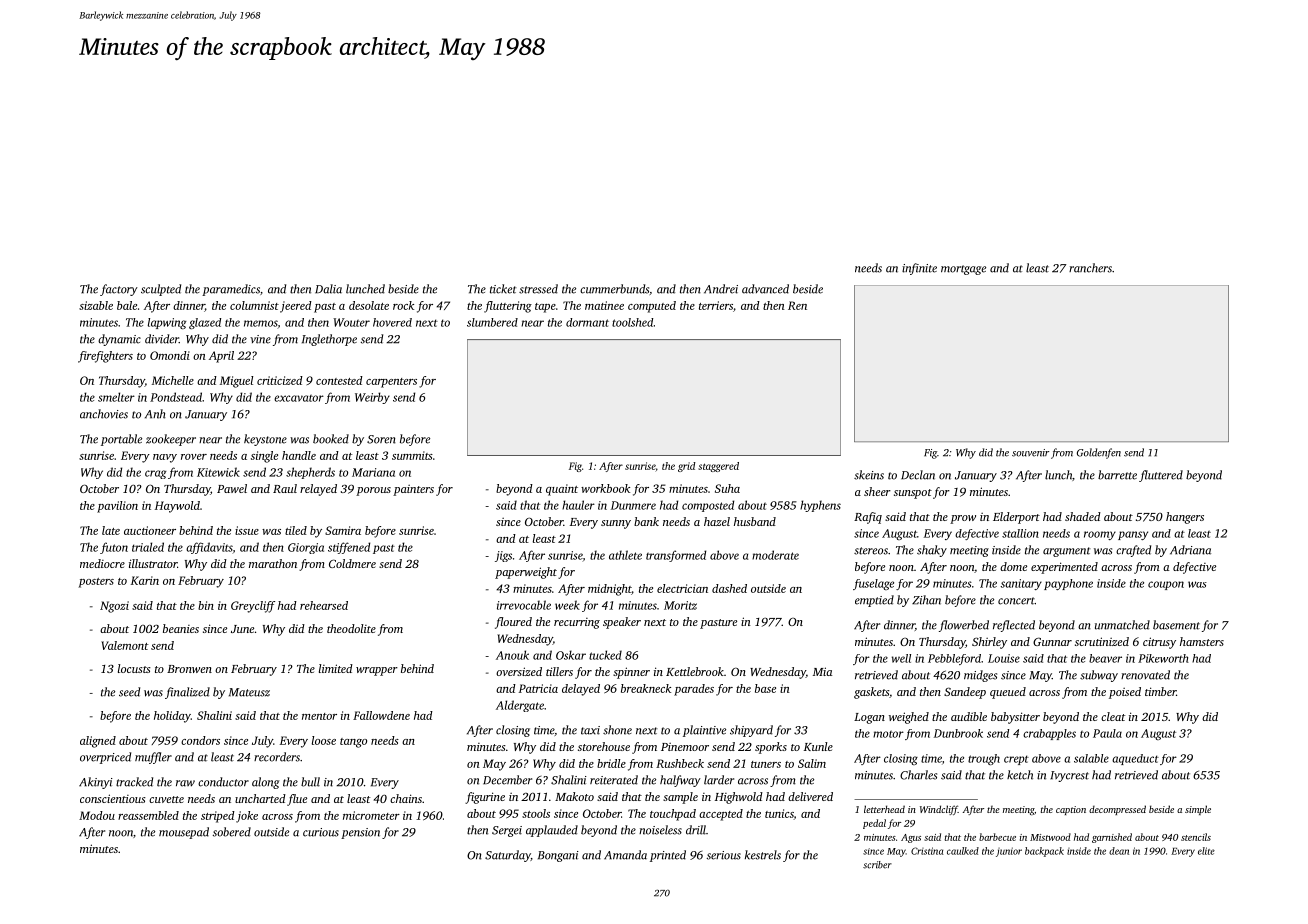 Image resolution: width=1308 pixels, height=924 pixels. Describe the element at coordinates (156, 474) in the page. I see `crag` at that location.
